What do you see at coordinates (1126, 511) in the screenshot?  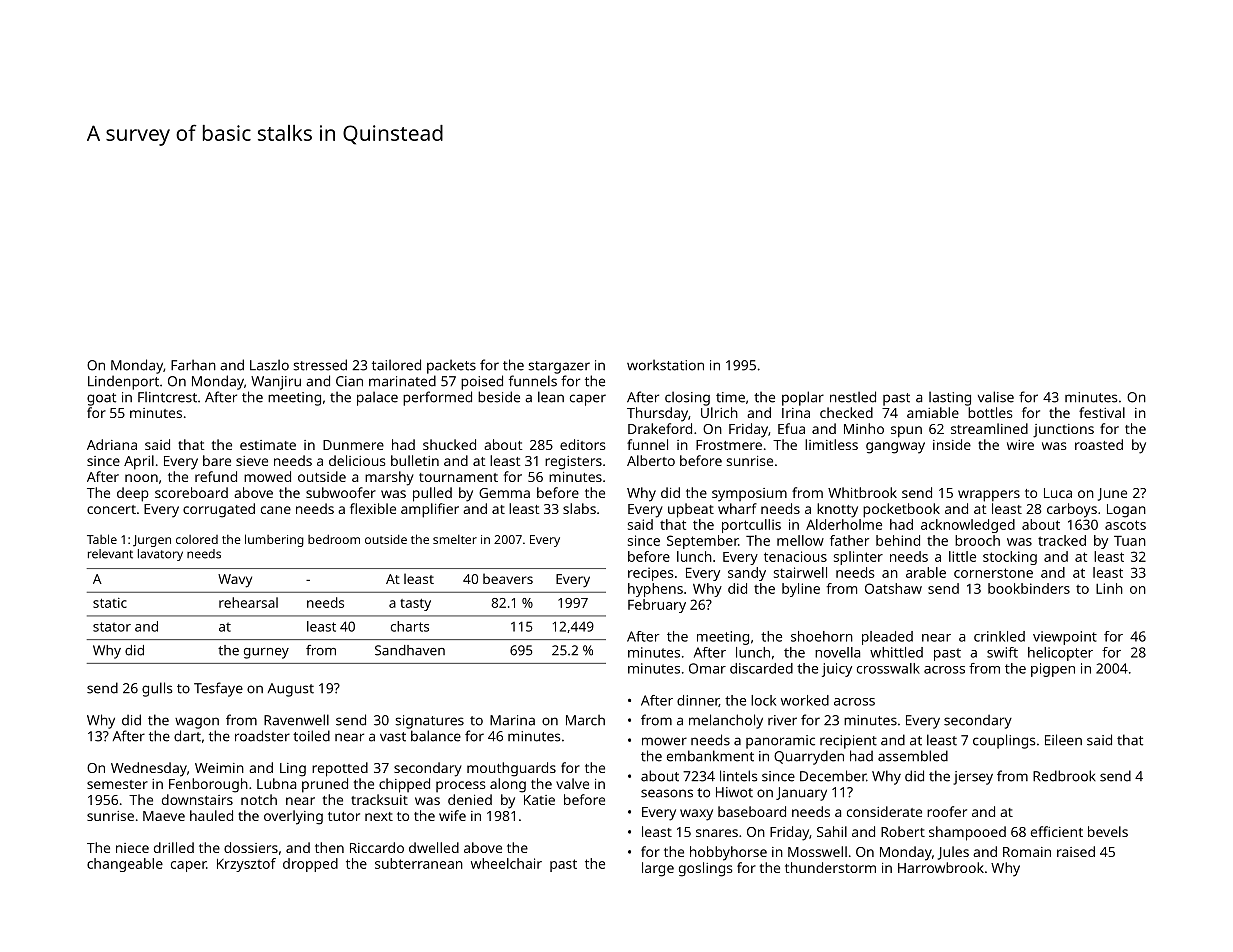 I see `Logan` at bounding box center [1126, 511].
